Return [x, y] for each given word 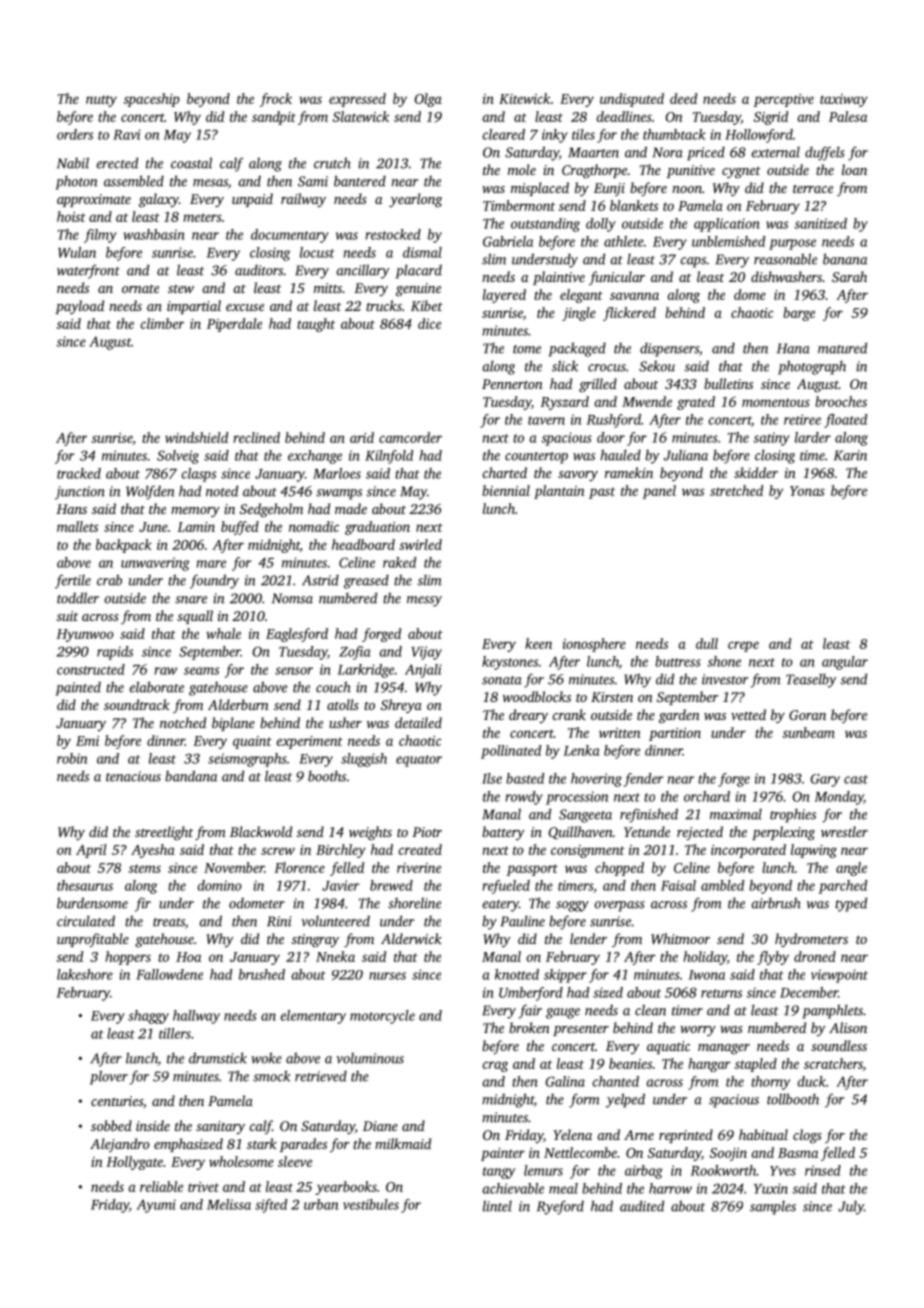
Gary [825, 780]
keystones [510, 663]
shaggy [148, 1017]
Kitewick [524, 98]
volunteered [335, 921]
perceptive [784, 100]
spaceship [151, 100]
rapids [115, 653]
